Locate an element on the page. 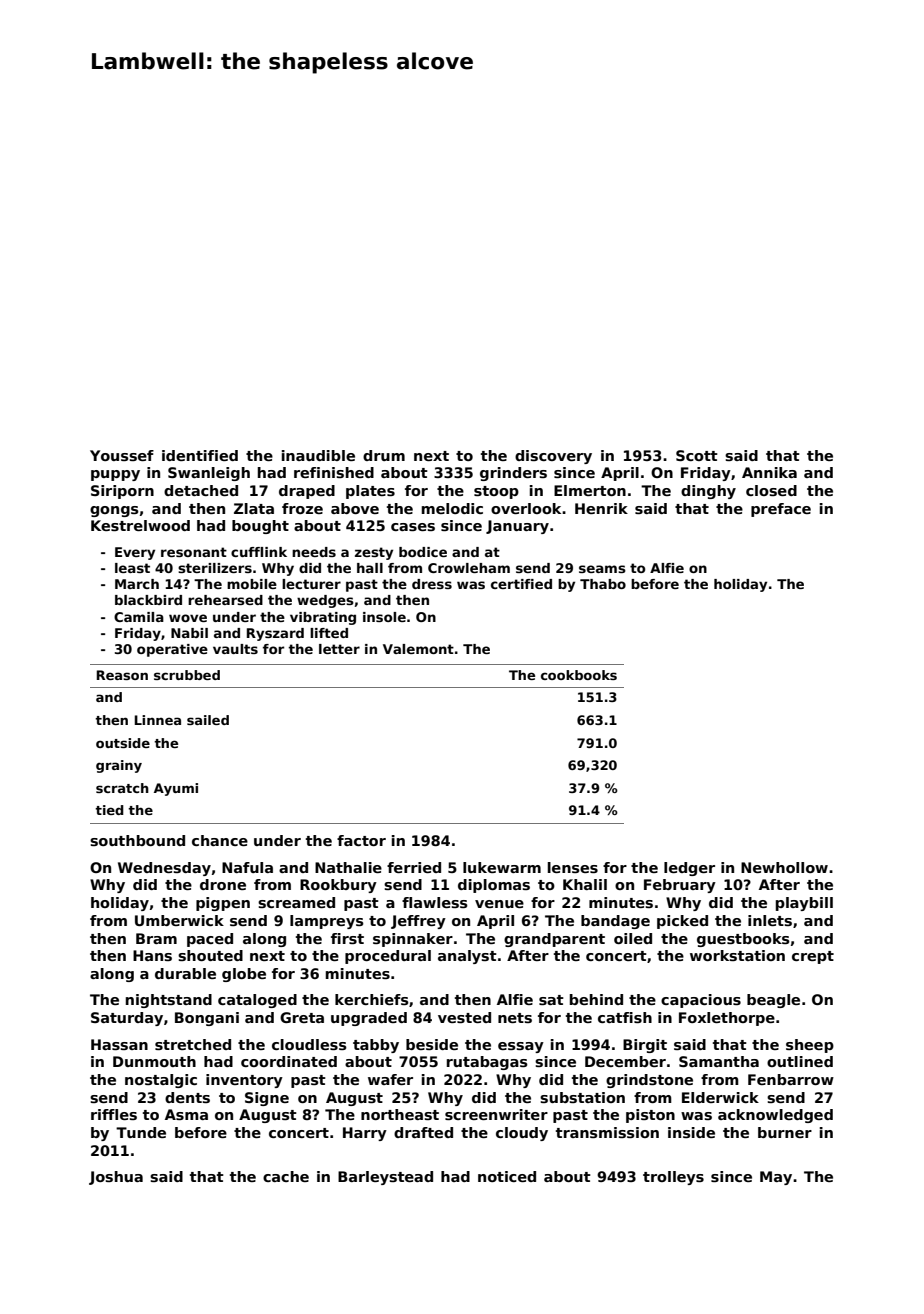 The height and width of the document is (1314, 924). detached is located at coordinates (201, 490).
